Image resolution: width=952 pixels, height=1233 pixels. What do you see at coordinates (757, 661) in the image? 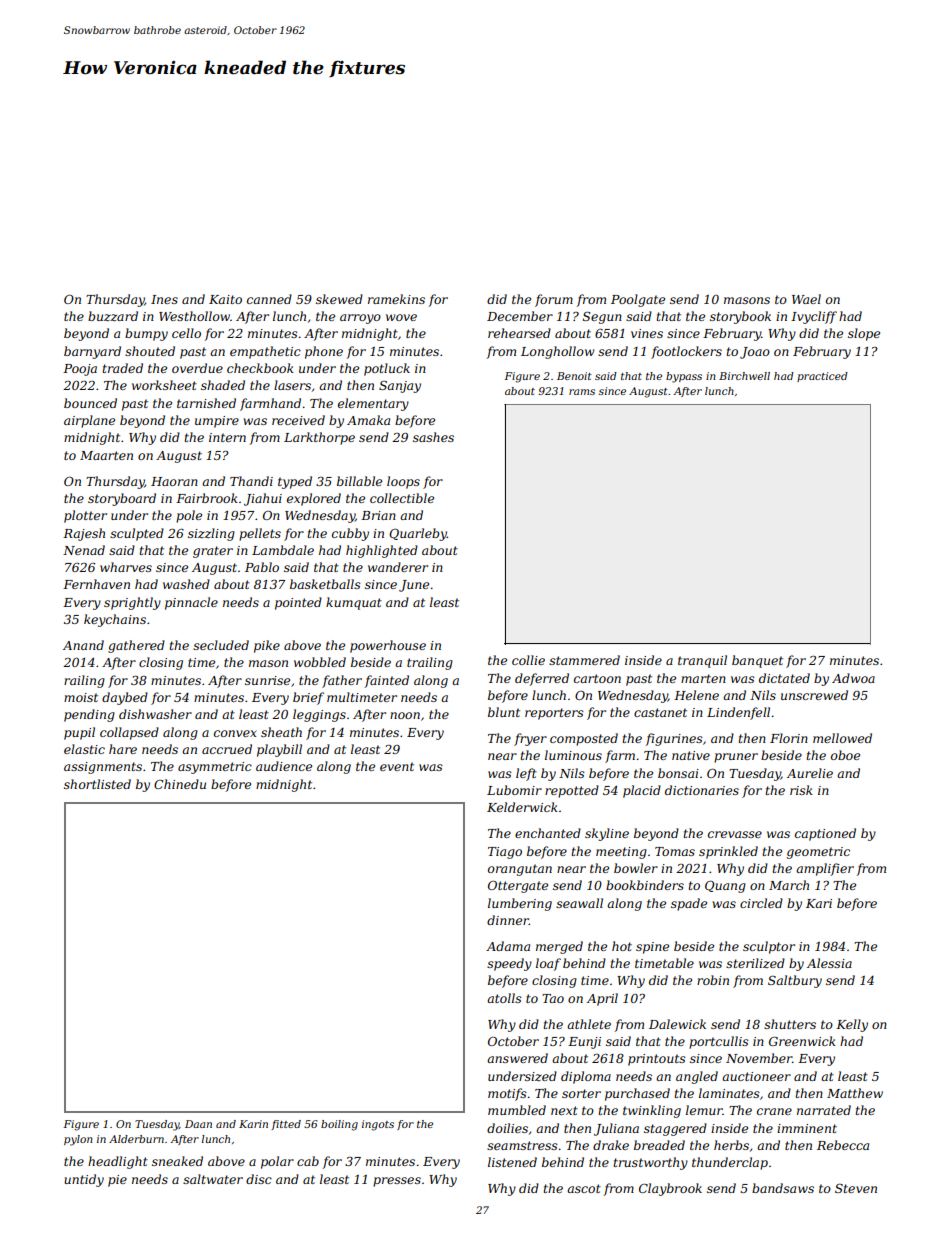
I see `banquet` at bounding box center [757, 661].
